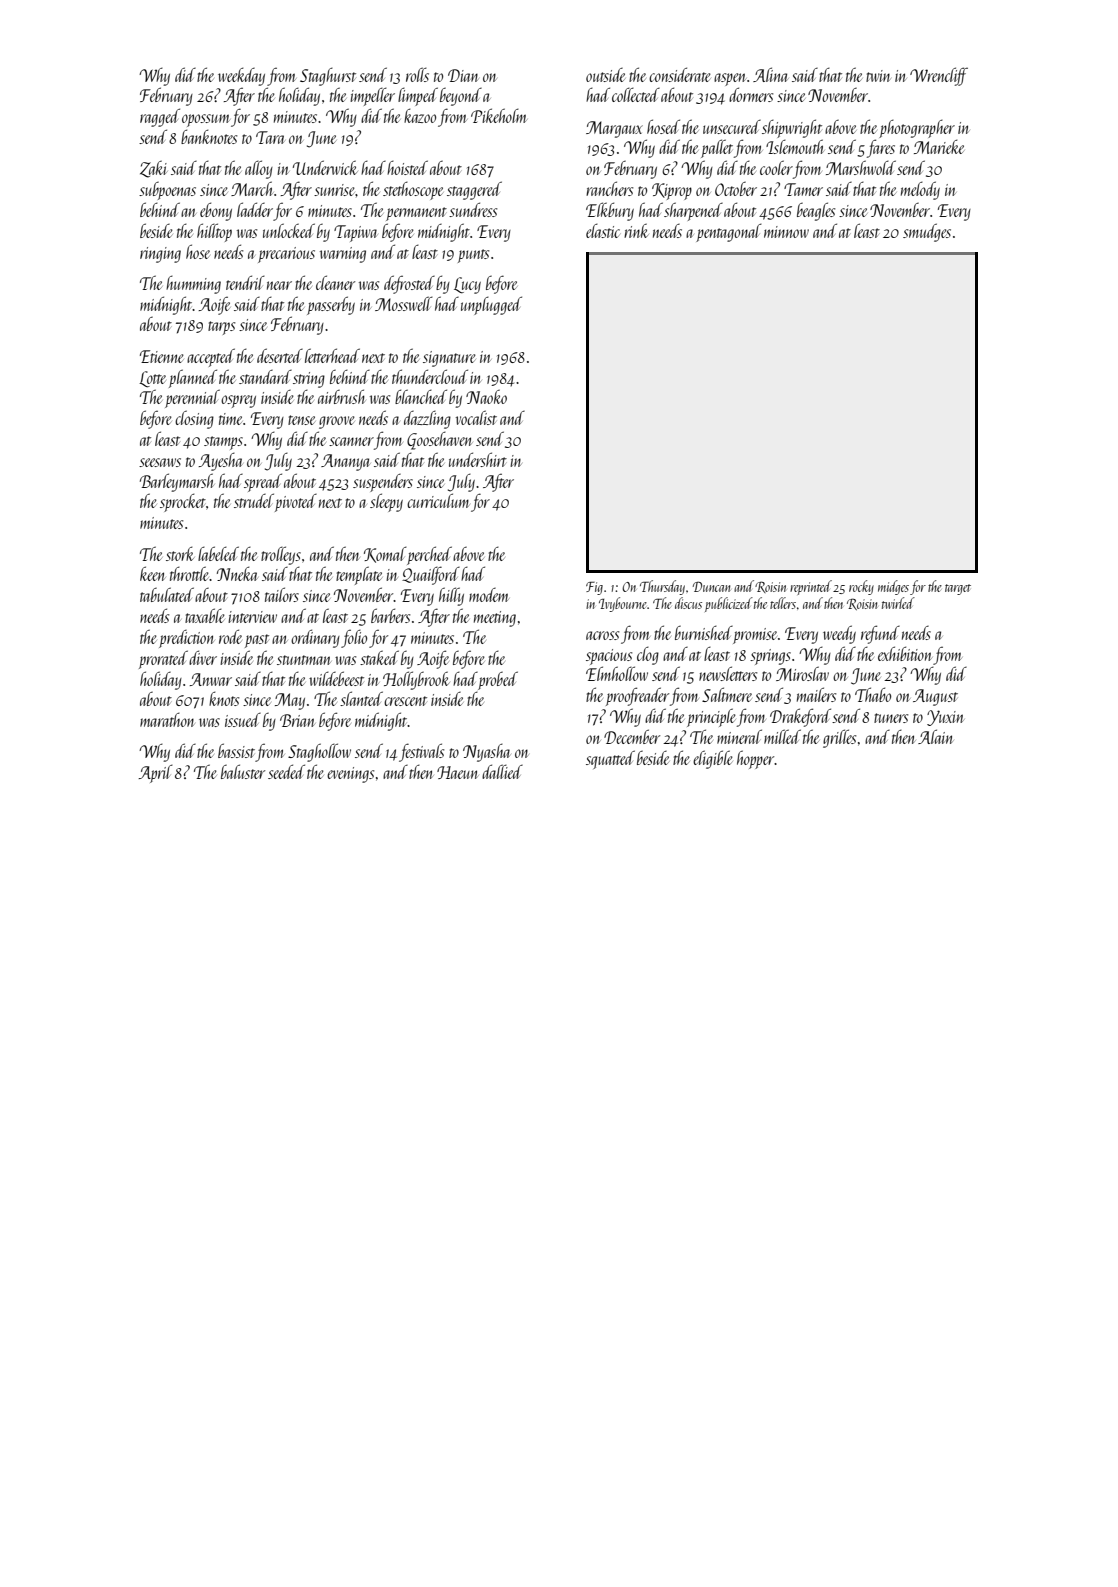 This screenshot has width=1118, height=1587. Describe the element at coordinates (209, 136) in the screenshot. I see `banknotes` at that location.
